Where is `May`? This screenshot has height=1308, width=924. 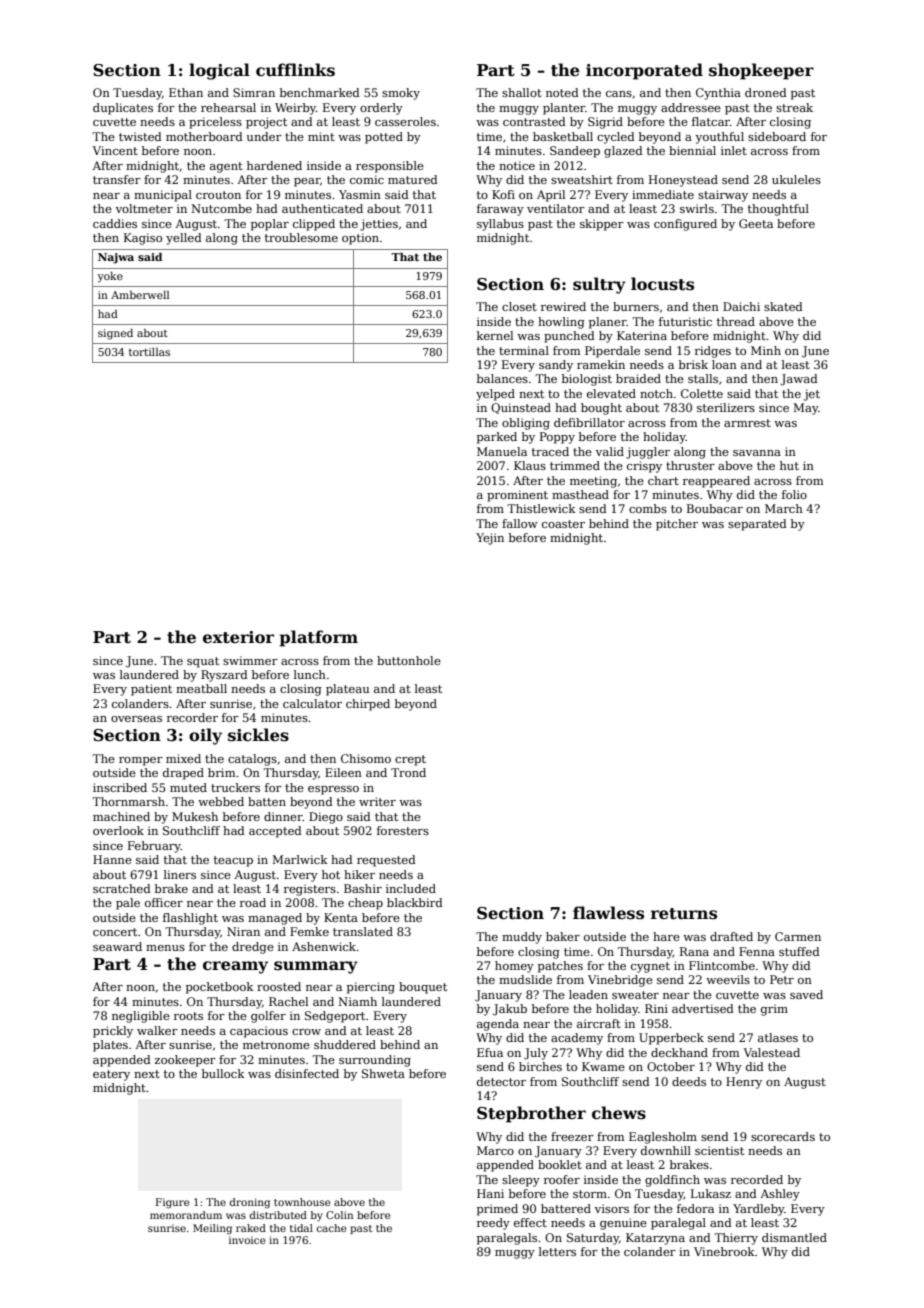
May is located at coordinates (805, 409).
